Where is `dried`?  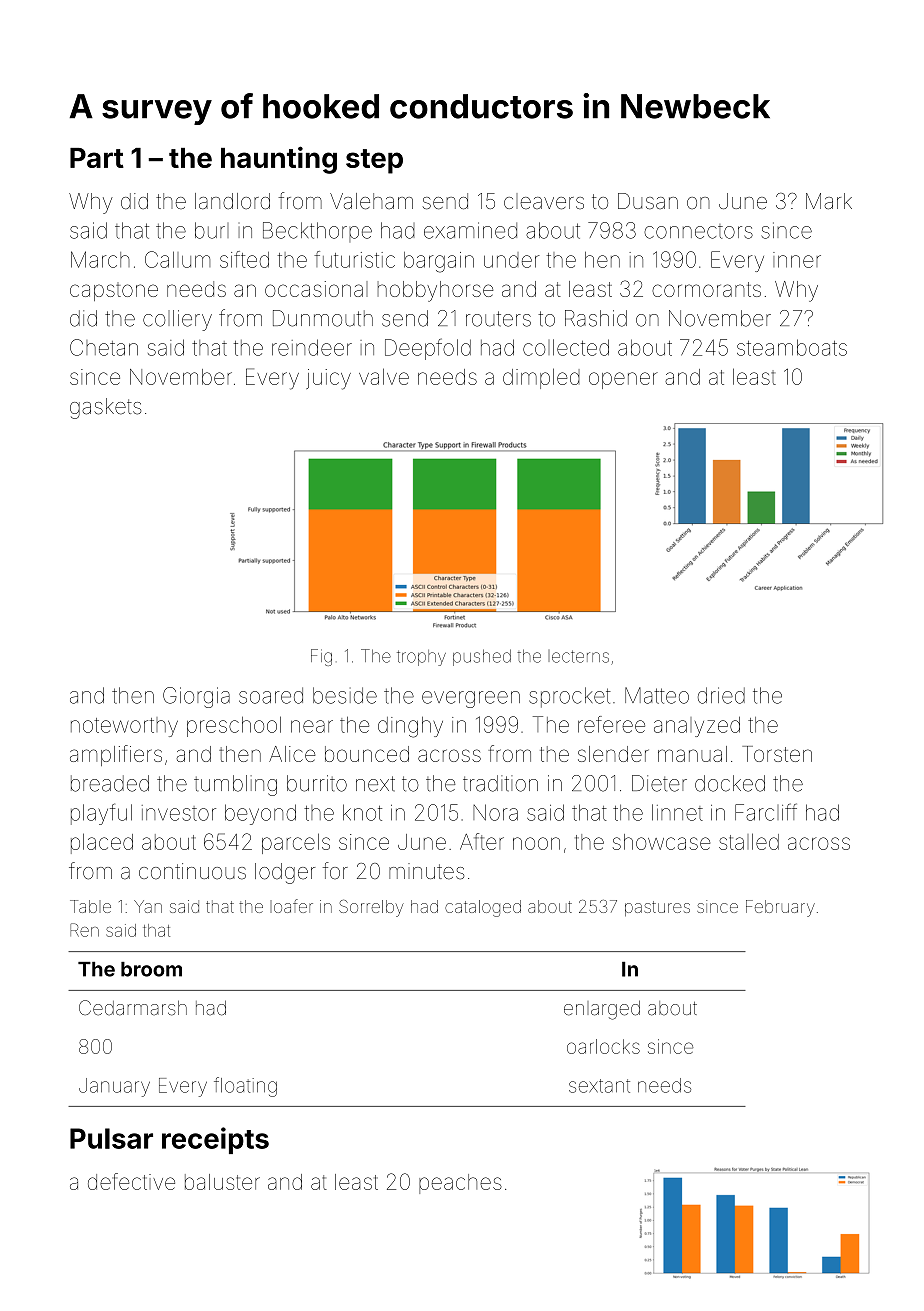 dried is located at coordinates (721, 695).
